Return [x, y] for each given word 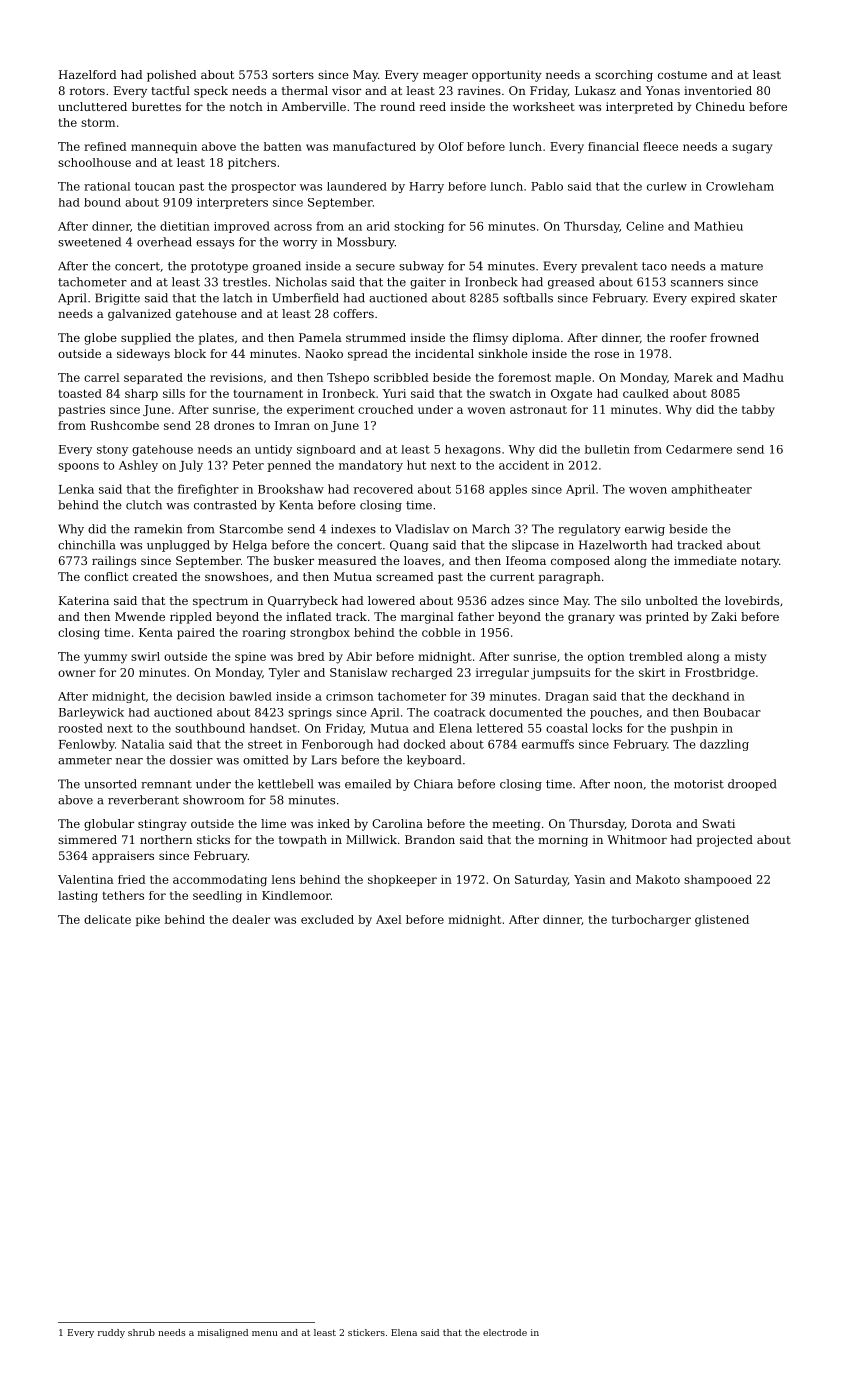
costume [682, 75]
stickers [366, 1332]
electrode [505, 1332]
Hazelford [88, 74]
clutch [144, 505]
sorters [293, 75]
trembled [656, 656]
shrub [141, 1332]
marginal [427, 618]
